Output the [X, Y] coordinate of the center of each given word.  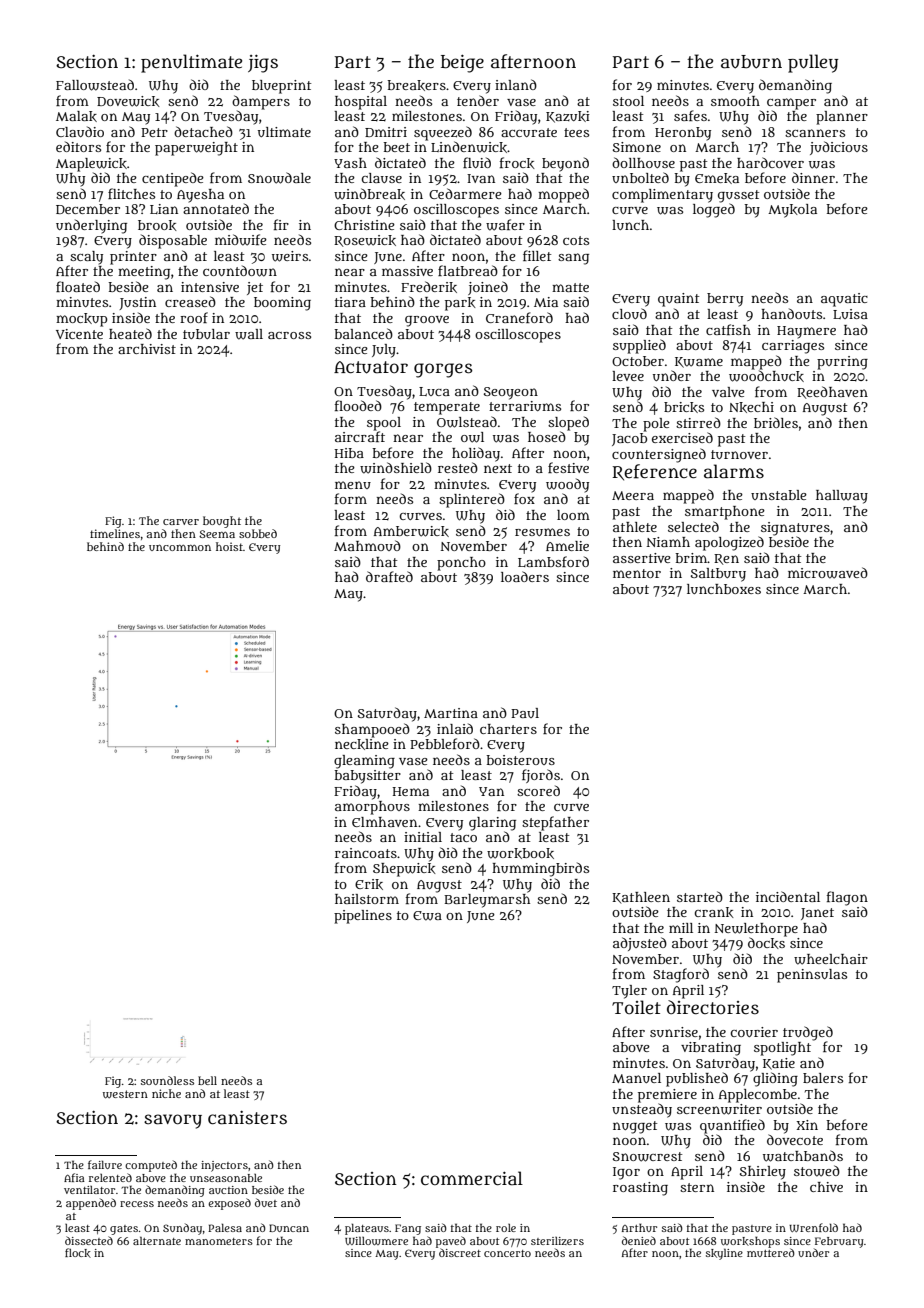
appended [91, 1204]
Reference [655, 472]
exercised [682, 437]
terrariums [525, 406]
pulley [813, 63]
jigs [263, 64]
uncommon [180, 547]
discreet [460, 1252]
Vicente [79, 334]
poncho [461, 564]
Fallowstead [95, 85]
